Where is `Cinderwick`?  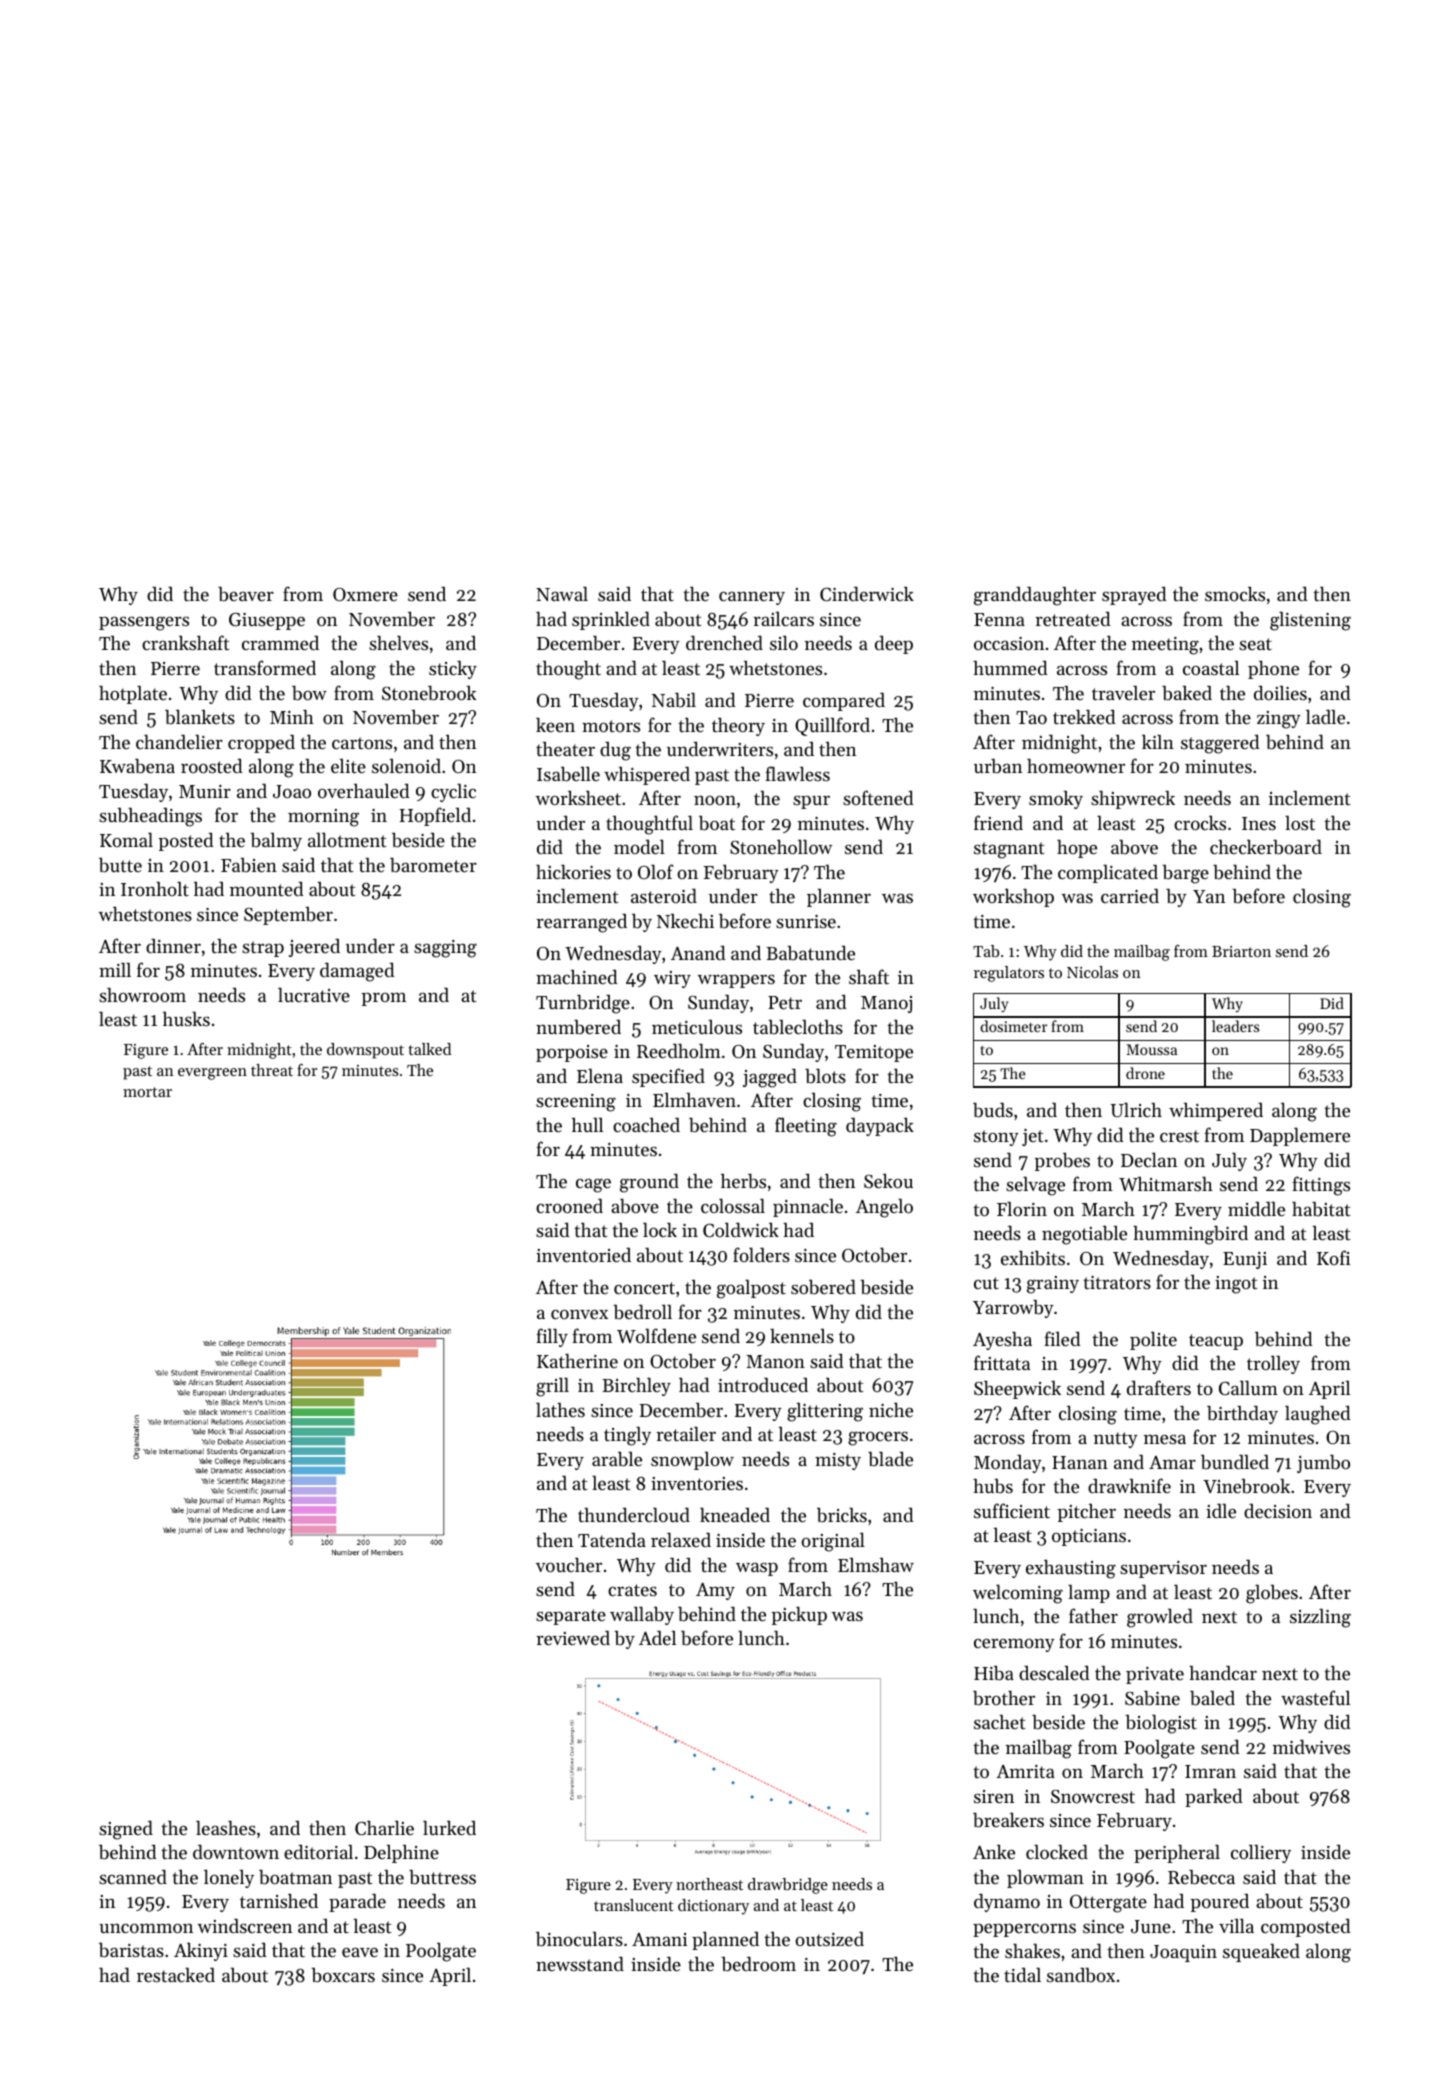 Cinderwick is located at coordinates (867, 594).
